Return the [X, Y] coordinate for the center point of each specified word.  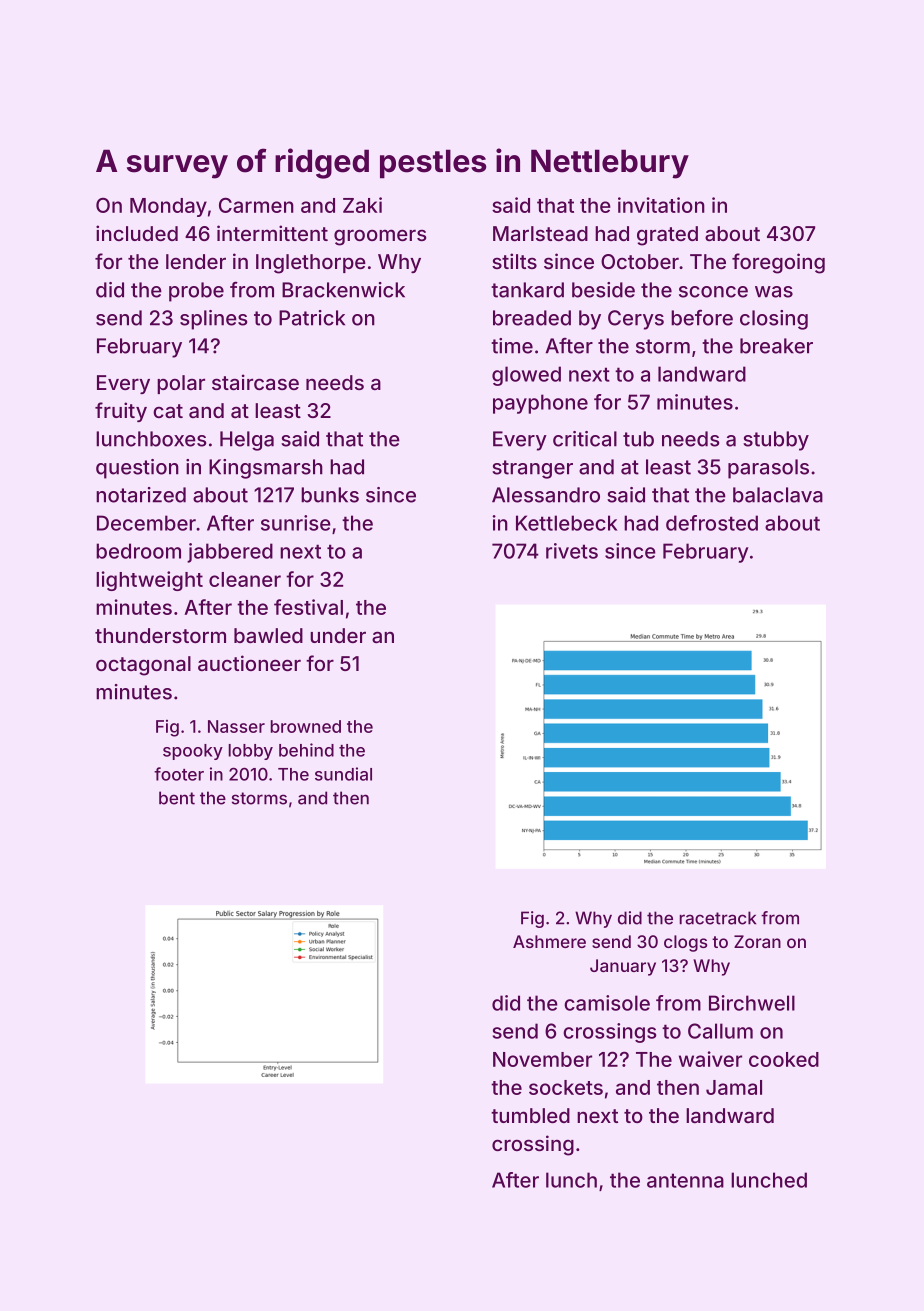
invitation [661, 205]
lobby [250, 752]
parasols [768, 469]
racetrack [717, 918]
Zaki [362, 205]
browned [305, 726]
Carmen [256, 205]
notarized [141, 495]
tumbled [530, 1115]
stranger [532, 469]
